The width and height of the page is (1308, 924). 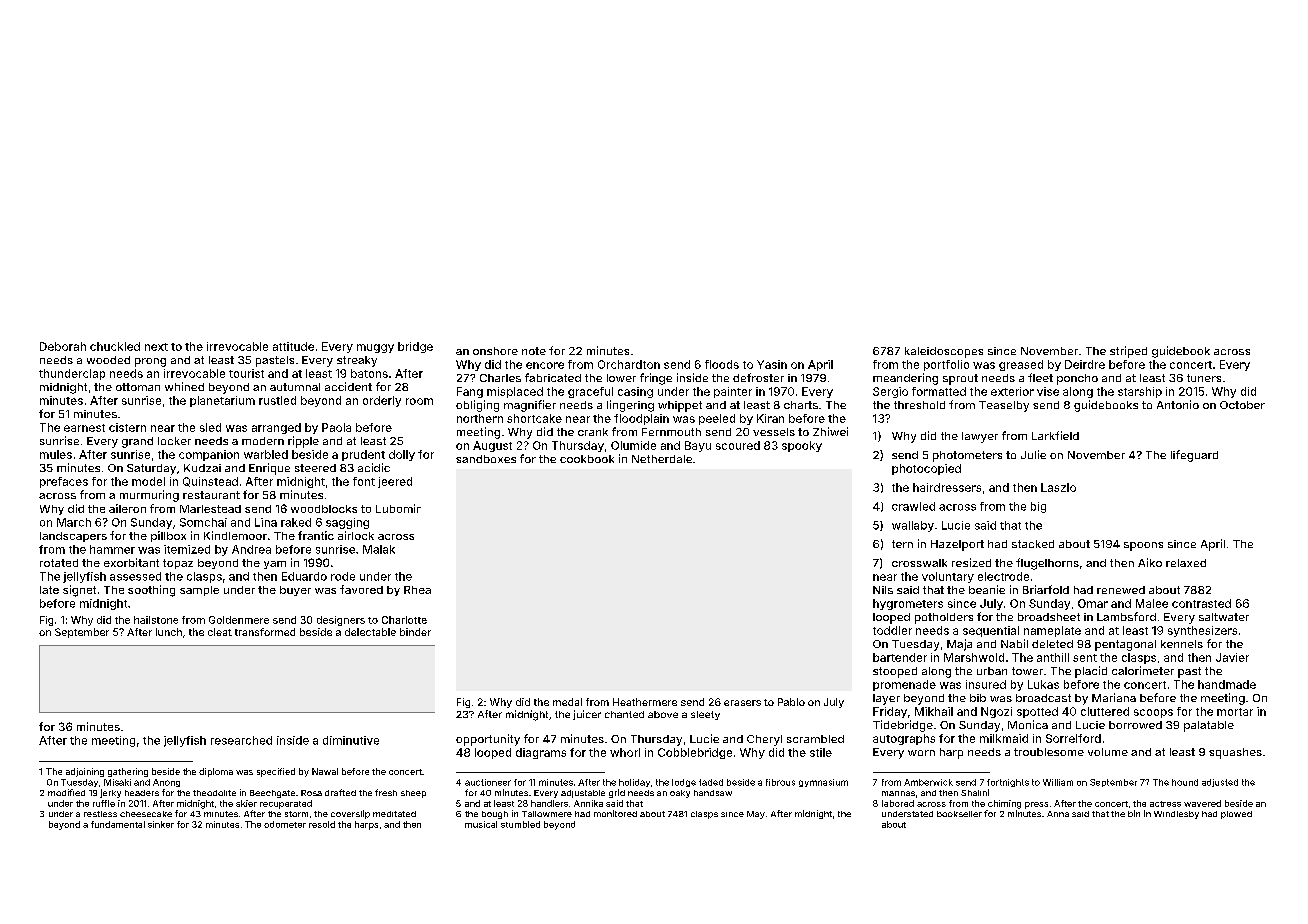 I want to click on sleety, so click(x=705, y=715).
